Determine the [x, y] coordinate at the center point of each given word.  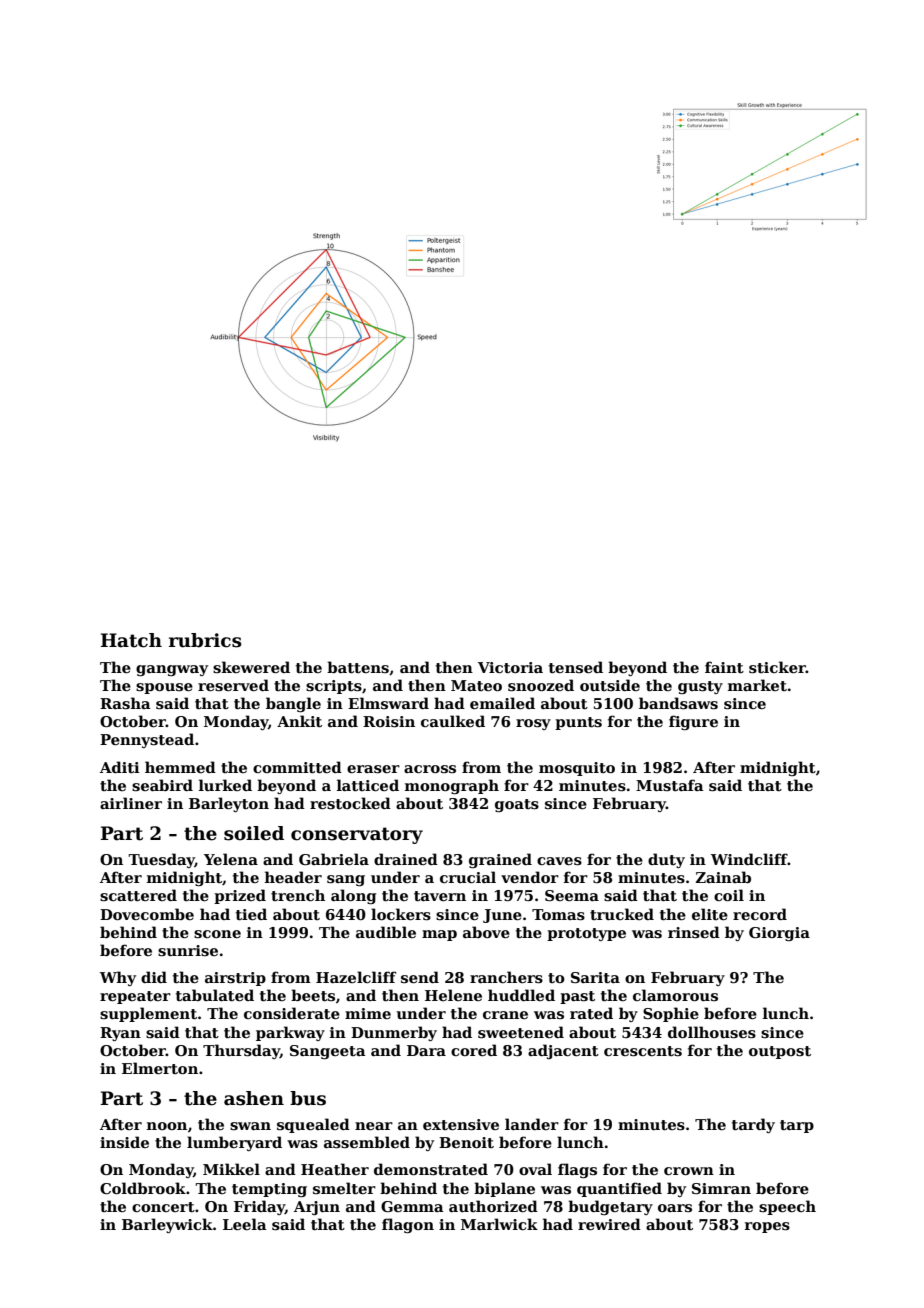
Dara [426, 1050]
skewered [251, 667]
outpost [780, 1052]
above [486, 932]
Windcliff [749, 859]
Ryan [120, 1034]
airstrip [235, 979]
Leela [245, 1224]
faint [724, 667]
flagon [408, 1225]
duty [666, 860]
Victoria [510, 667]
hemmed [180, 767]
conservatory [357, 835]
